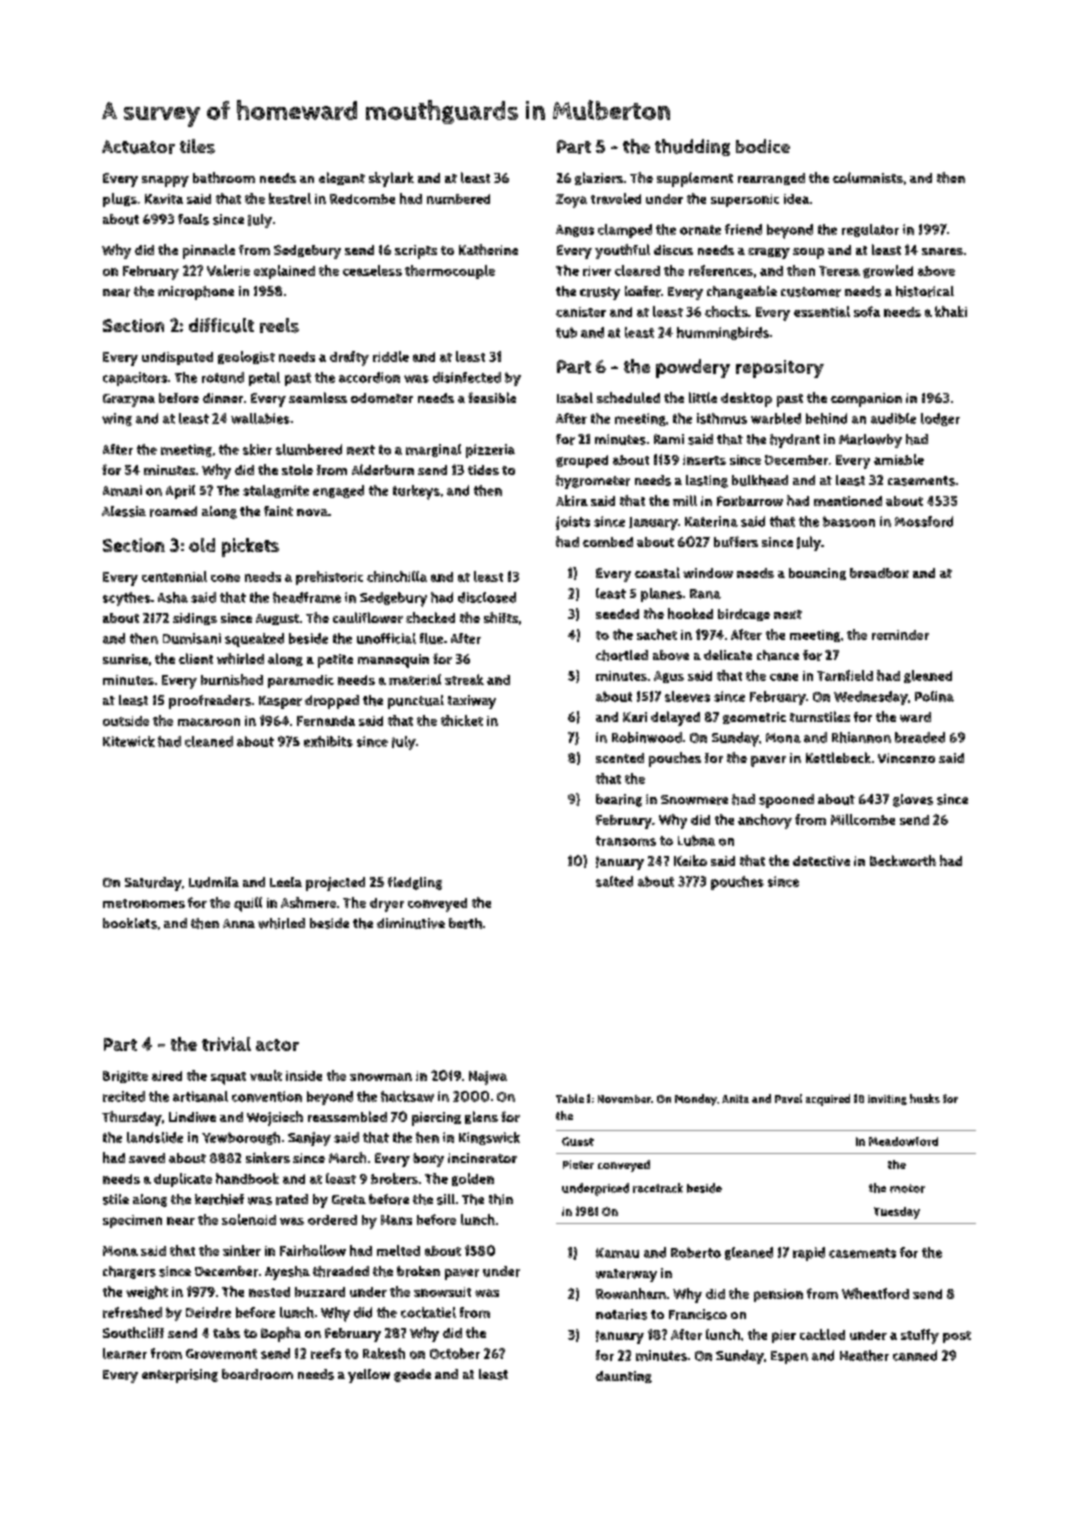 This image has height=1525, width=1078. What do you see at coordinates (386, 638) in the image?
I see `unofficial` at bounding box center [386, 638].
